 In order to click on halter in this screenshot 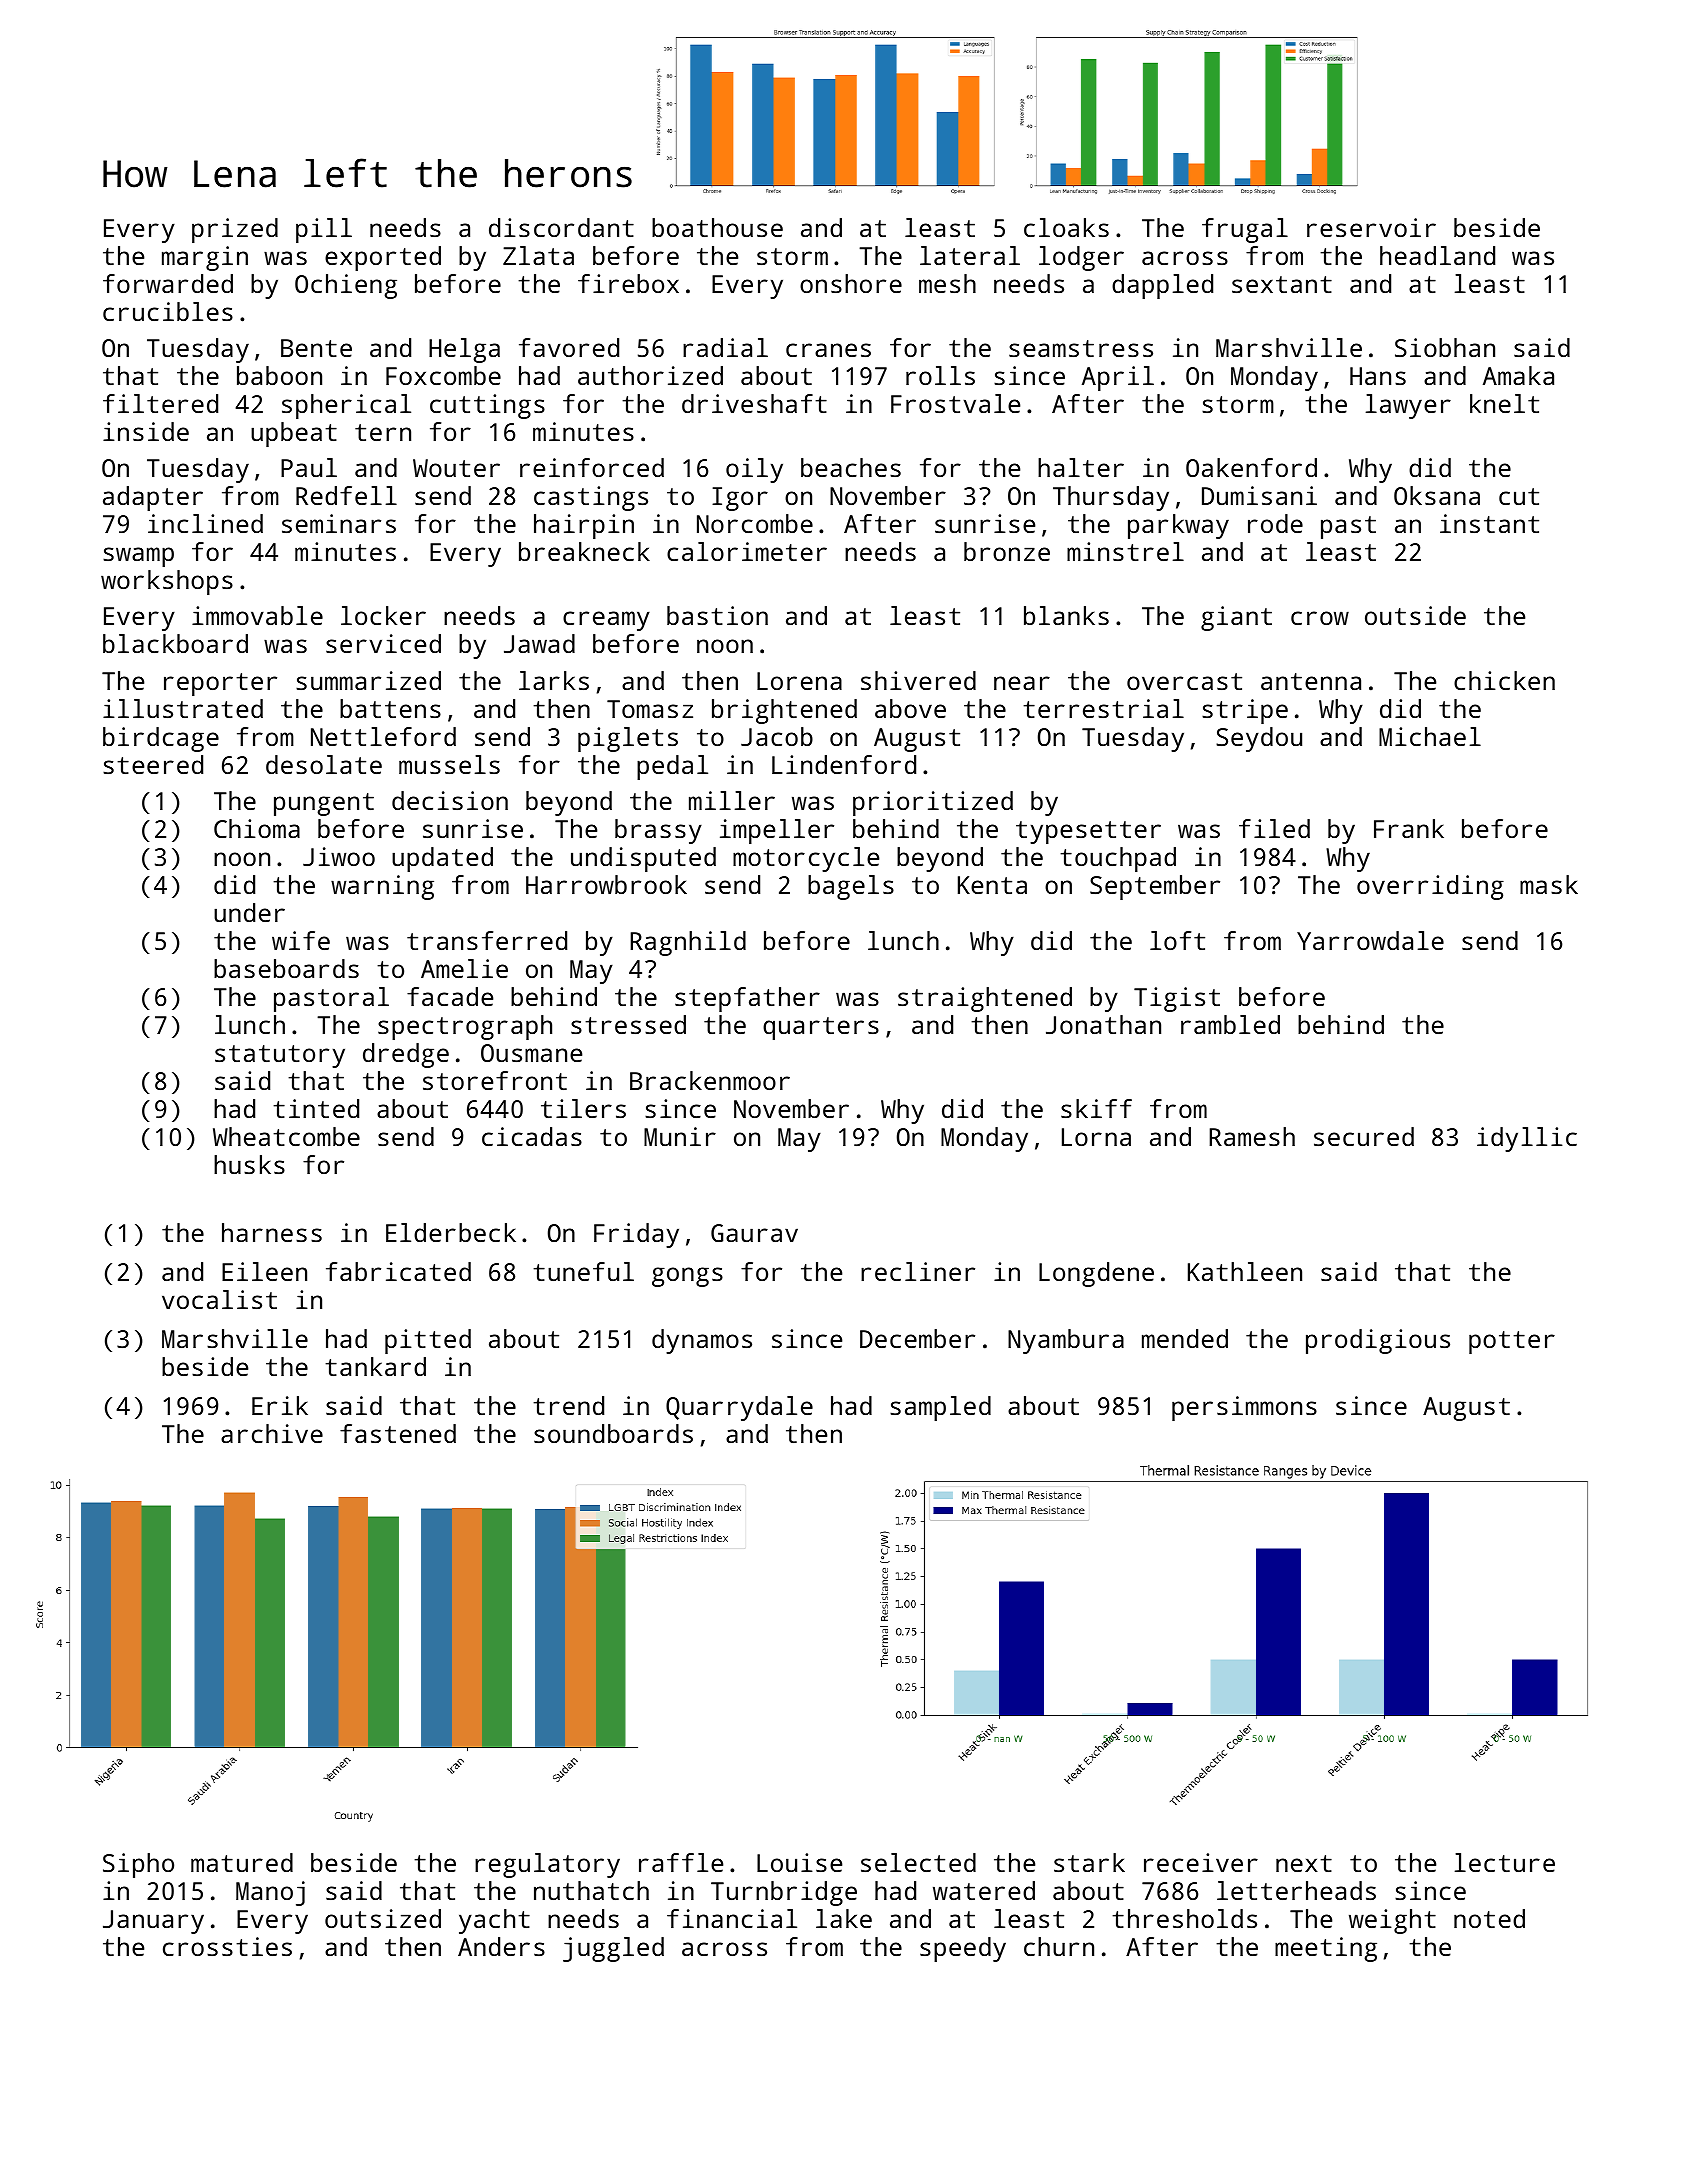, I will do `click(1081, 467)`.
